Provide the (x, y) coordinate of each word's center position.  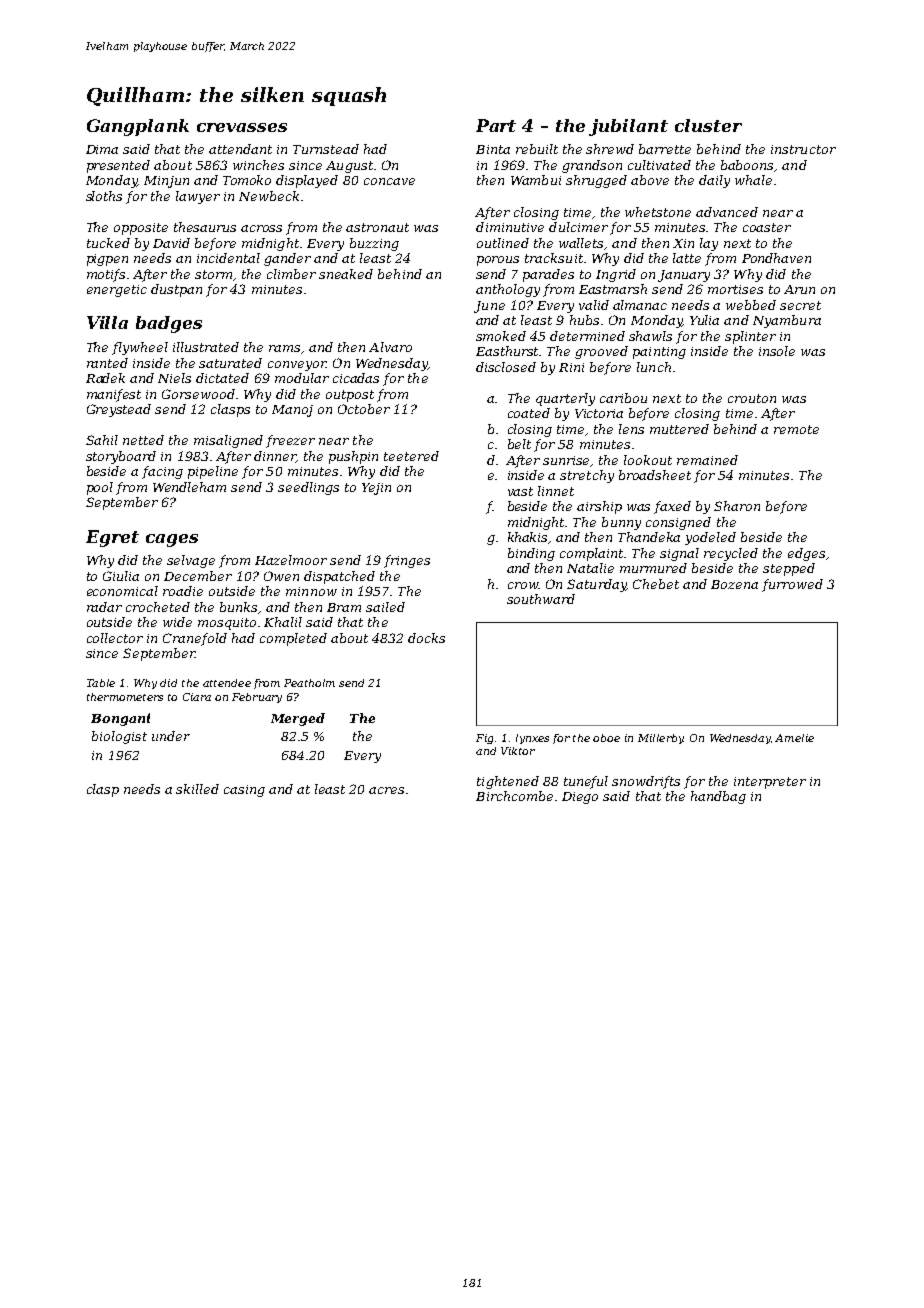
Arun (799, 289)
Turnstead (326, 149)
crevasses (242, 127)
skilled (197, 789)
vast (520, 491)
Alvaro (390, 347)
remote (796, 429)
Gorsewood (198, 394)
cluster (708, 125)
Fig (484, 739)
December (198, 576)
